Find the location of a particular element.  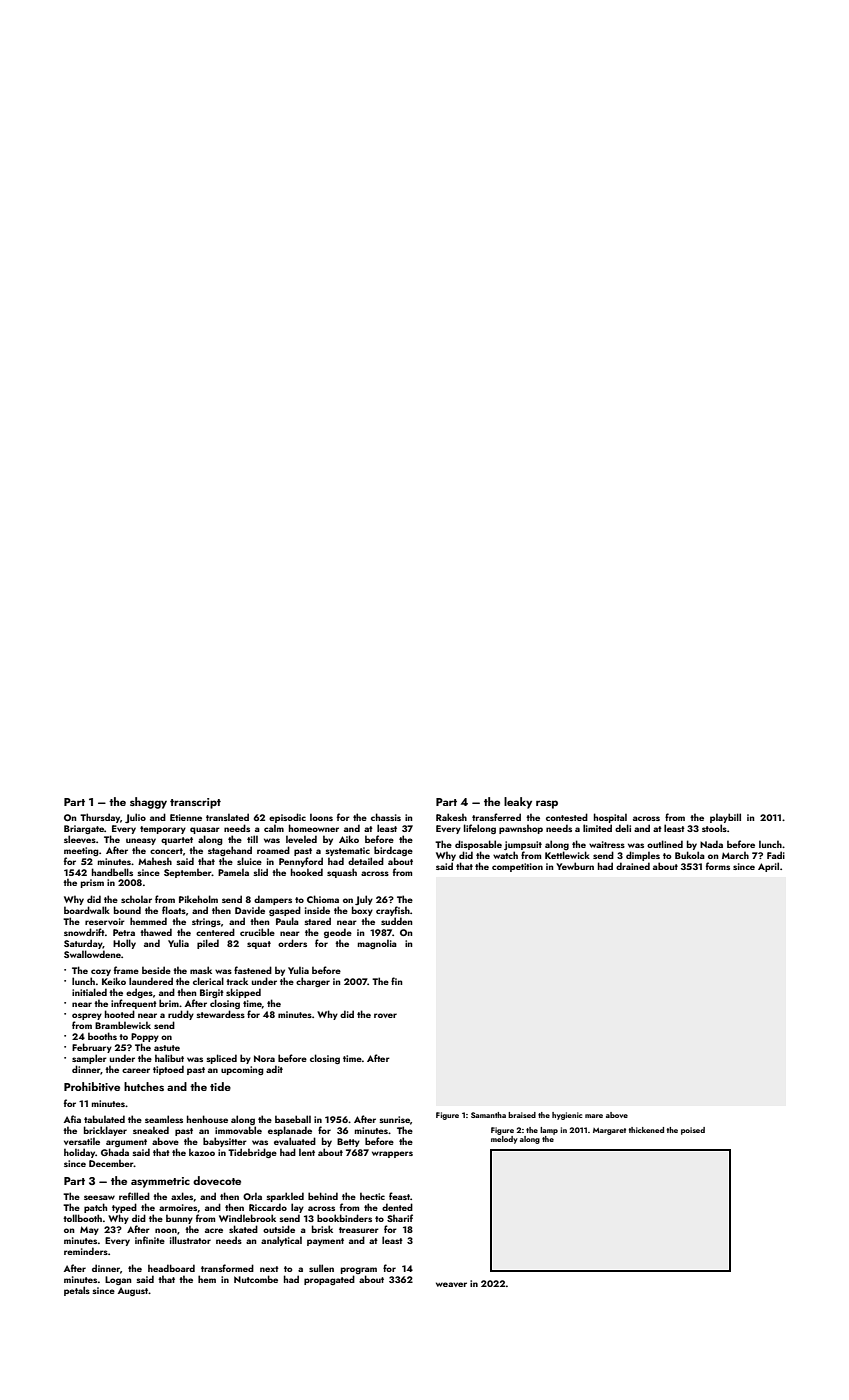

sudden is located at coordinates (397, 921).
